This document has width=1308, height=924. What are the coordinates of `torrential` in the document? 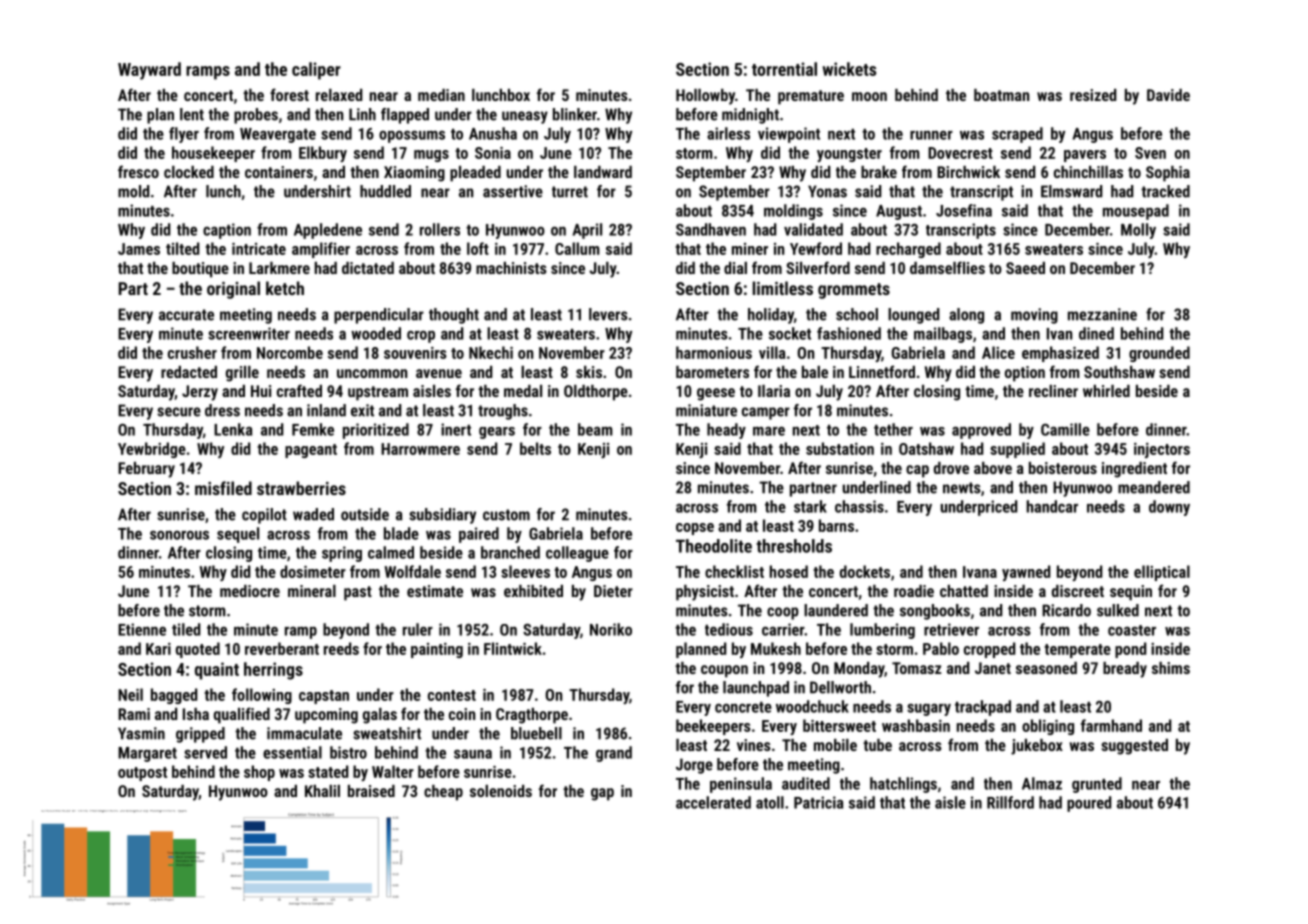 It's located at (784, 69).
